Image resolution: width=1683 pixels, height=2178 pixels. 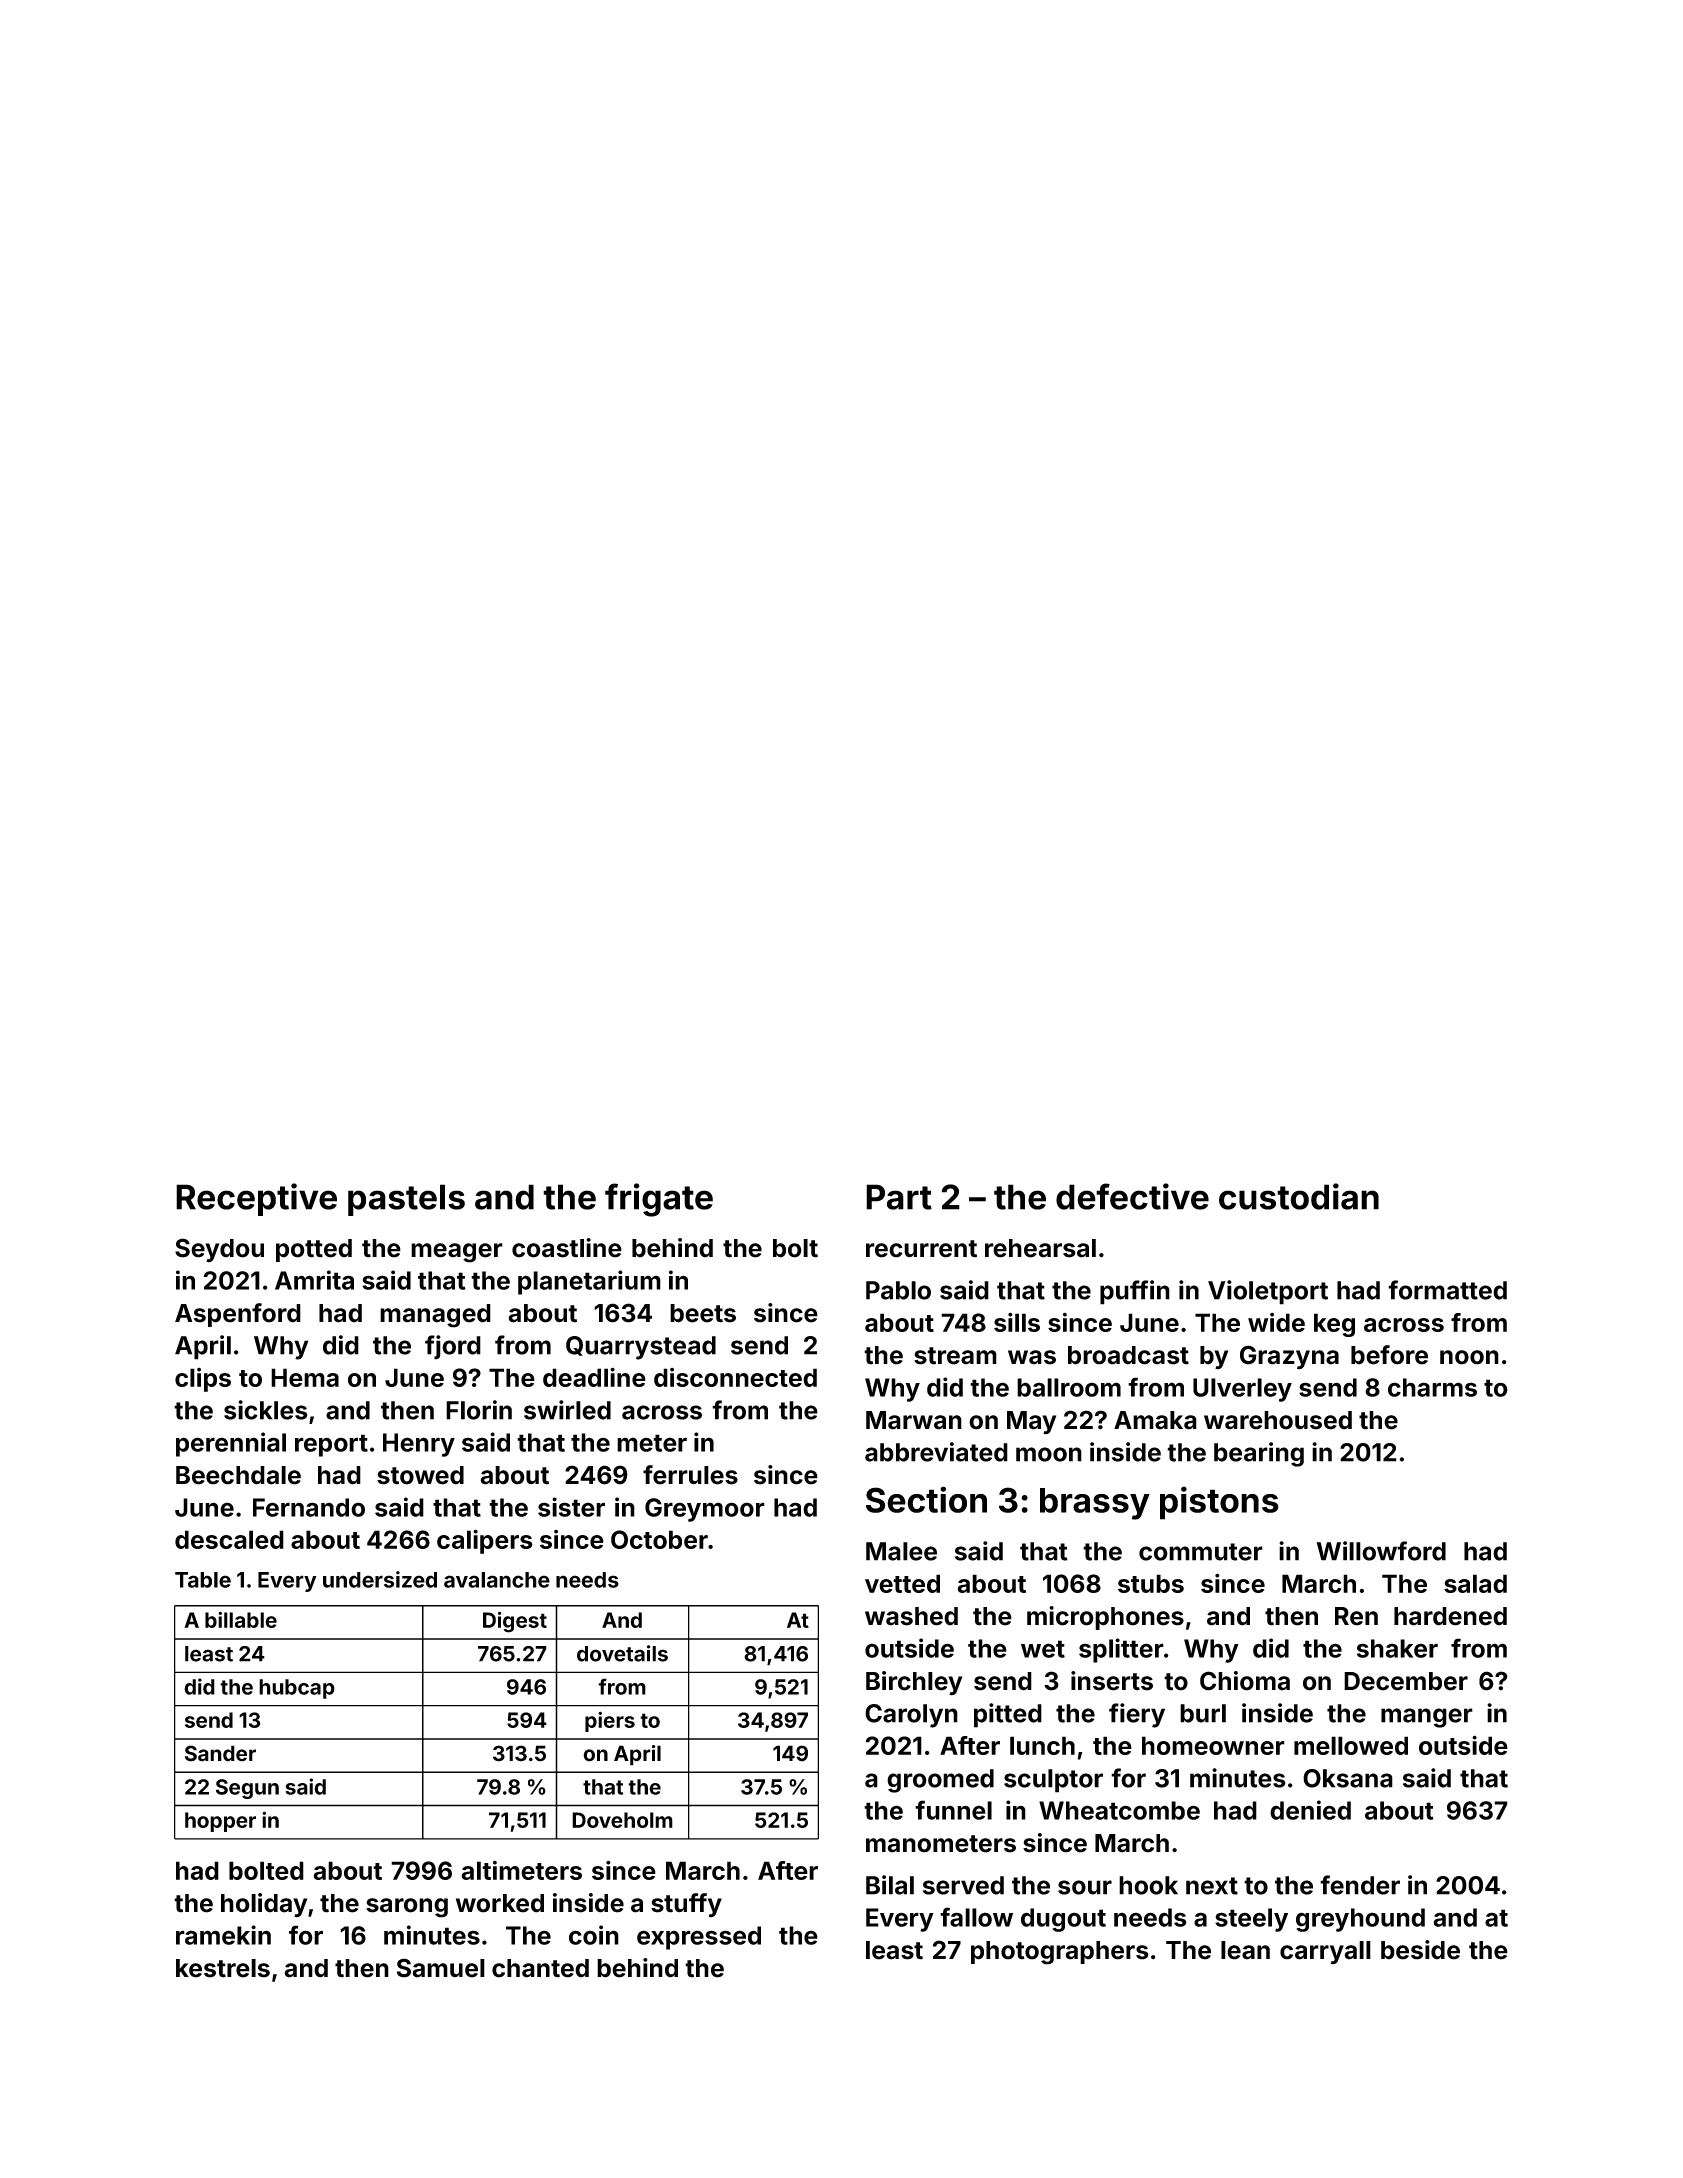 I want to click on shaker, so click(x=1397, y=1648).
